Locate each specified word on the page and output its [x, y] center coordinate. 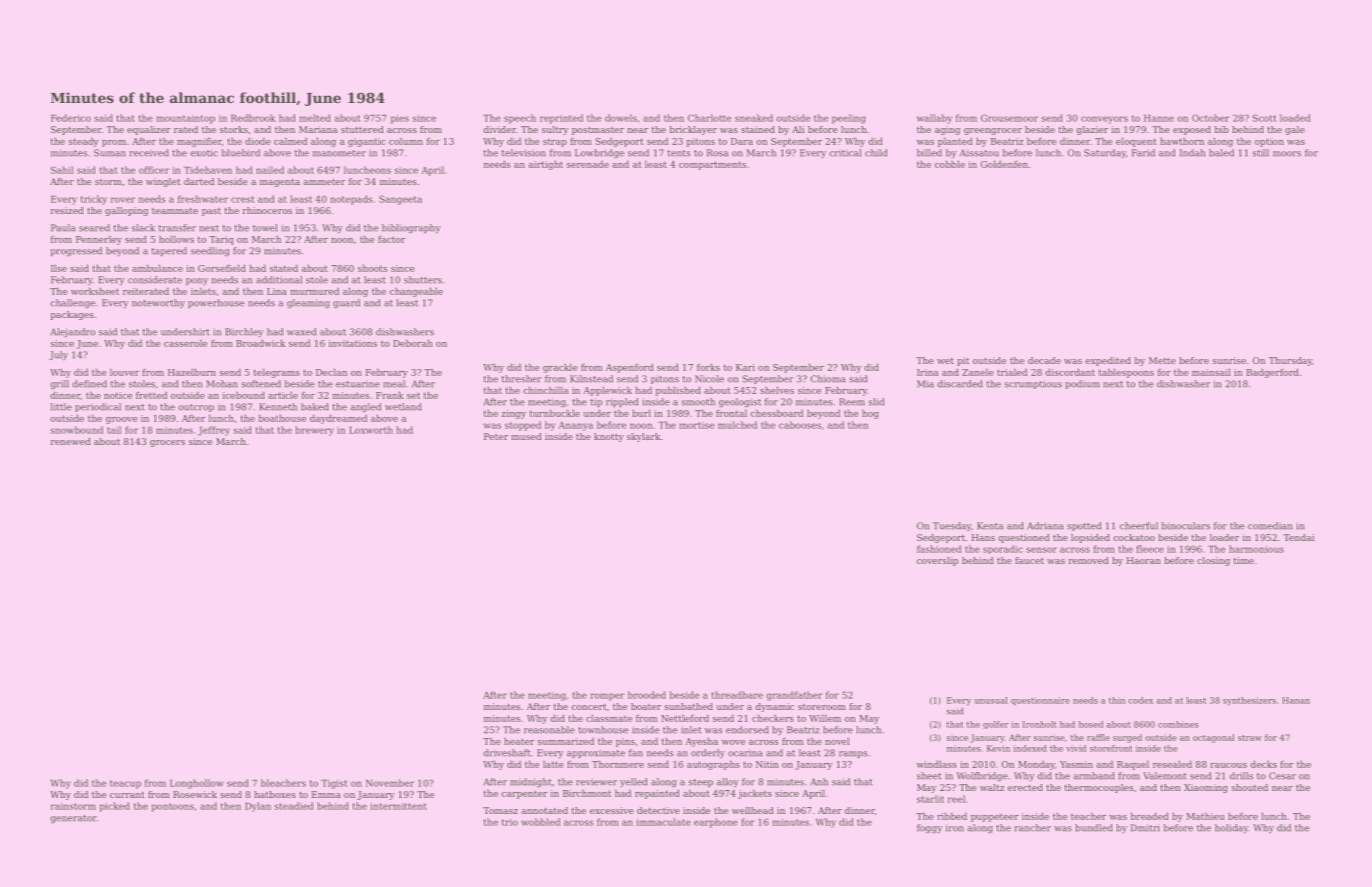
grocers [167, 443]
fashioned [939, 549]
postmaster [598, 131]
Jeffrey [214, 431]
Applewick [607, 391]
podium [1082, 384]
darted [199, 181]
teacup [125, 784]
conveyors [1104, 120]
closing [1213, 561]
